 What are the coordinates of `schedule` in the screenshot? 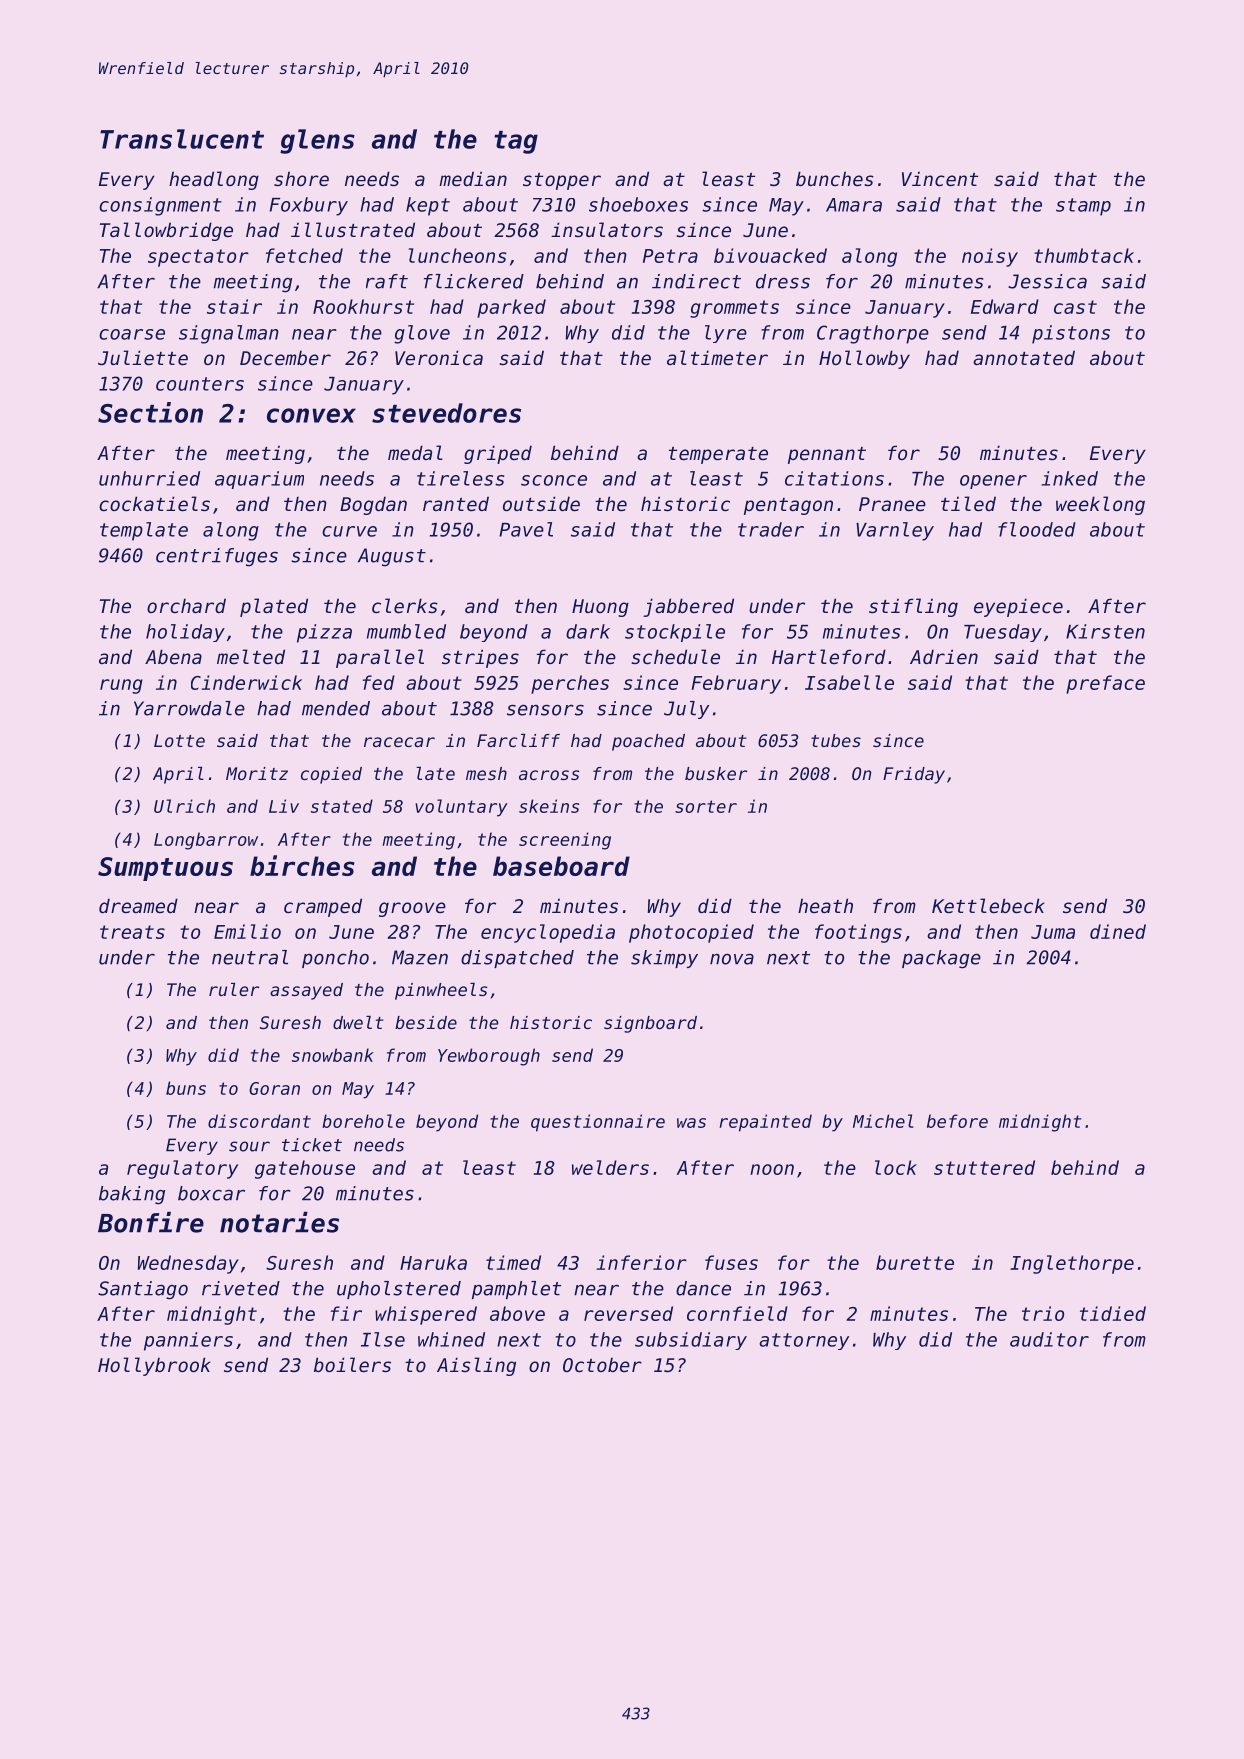 It's located at (675, 656).
